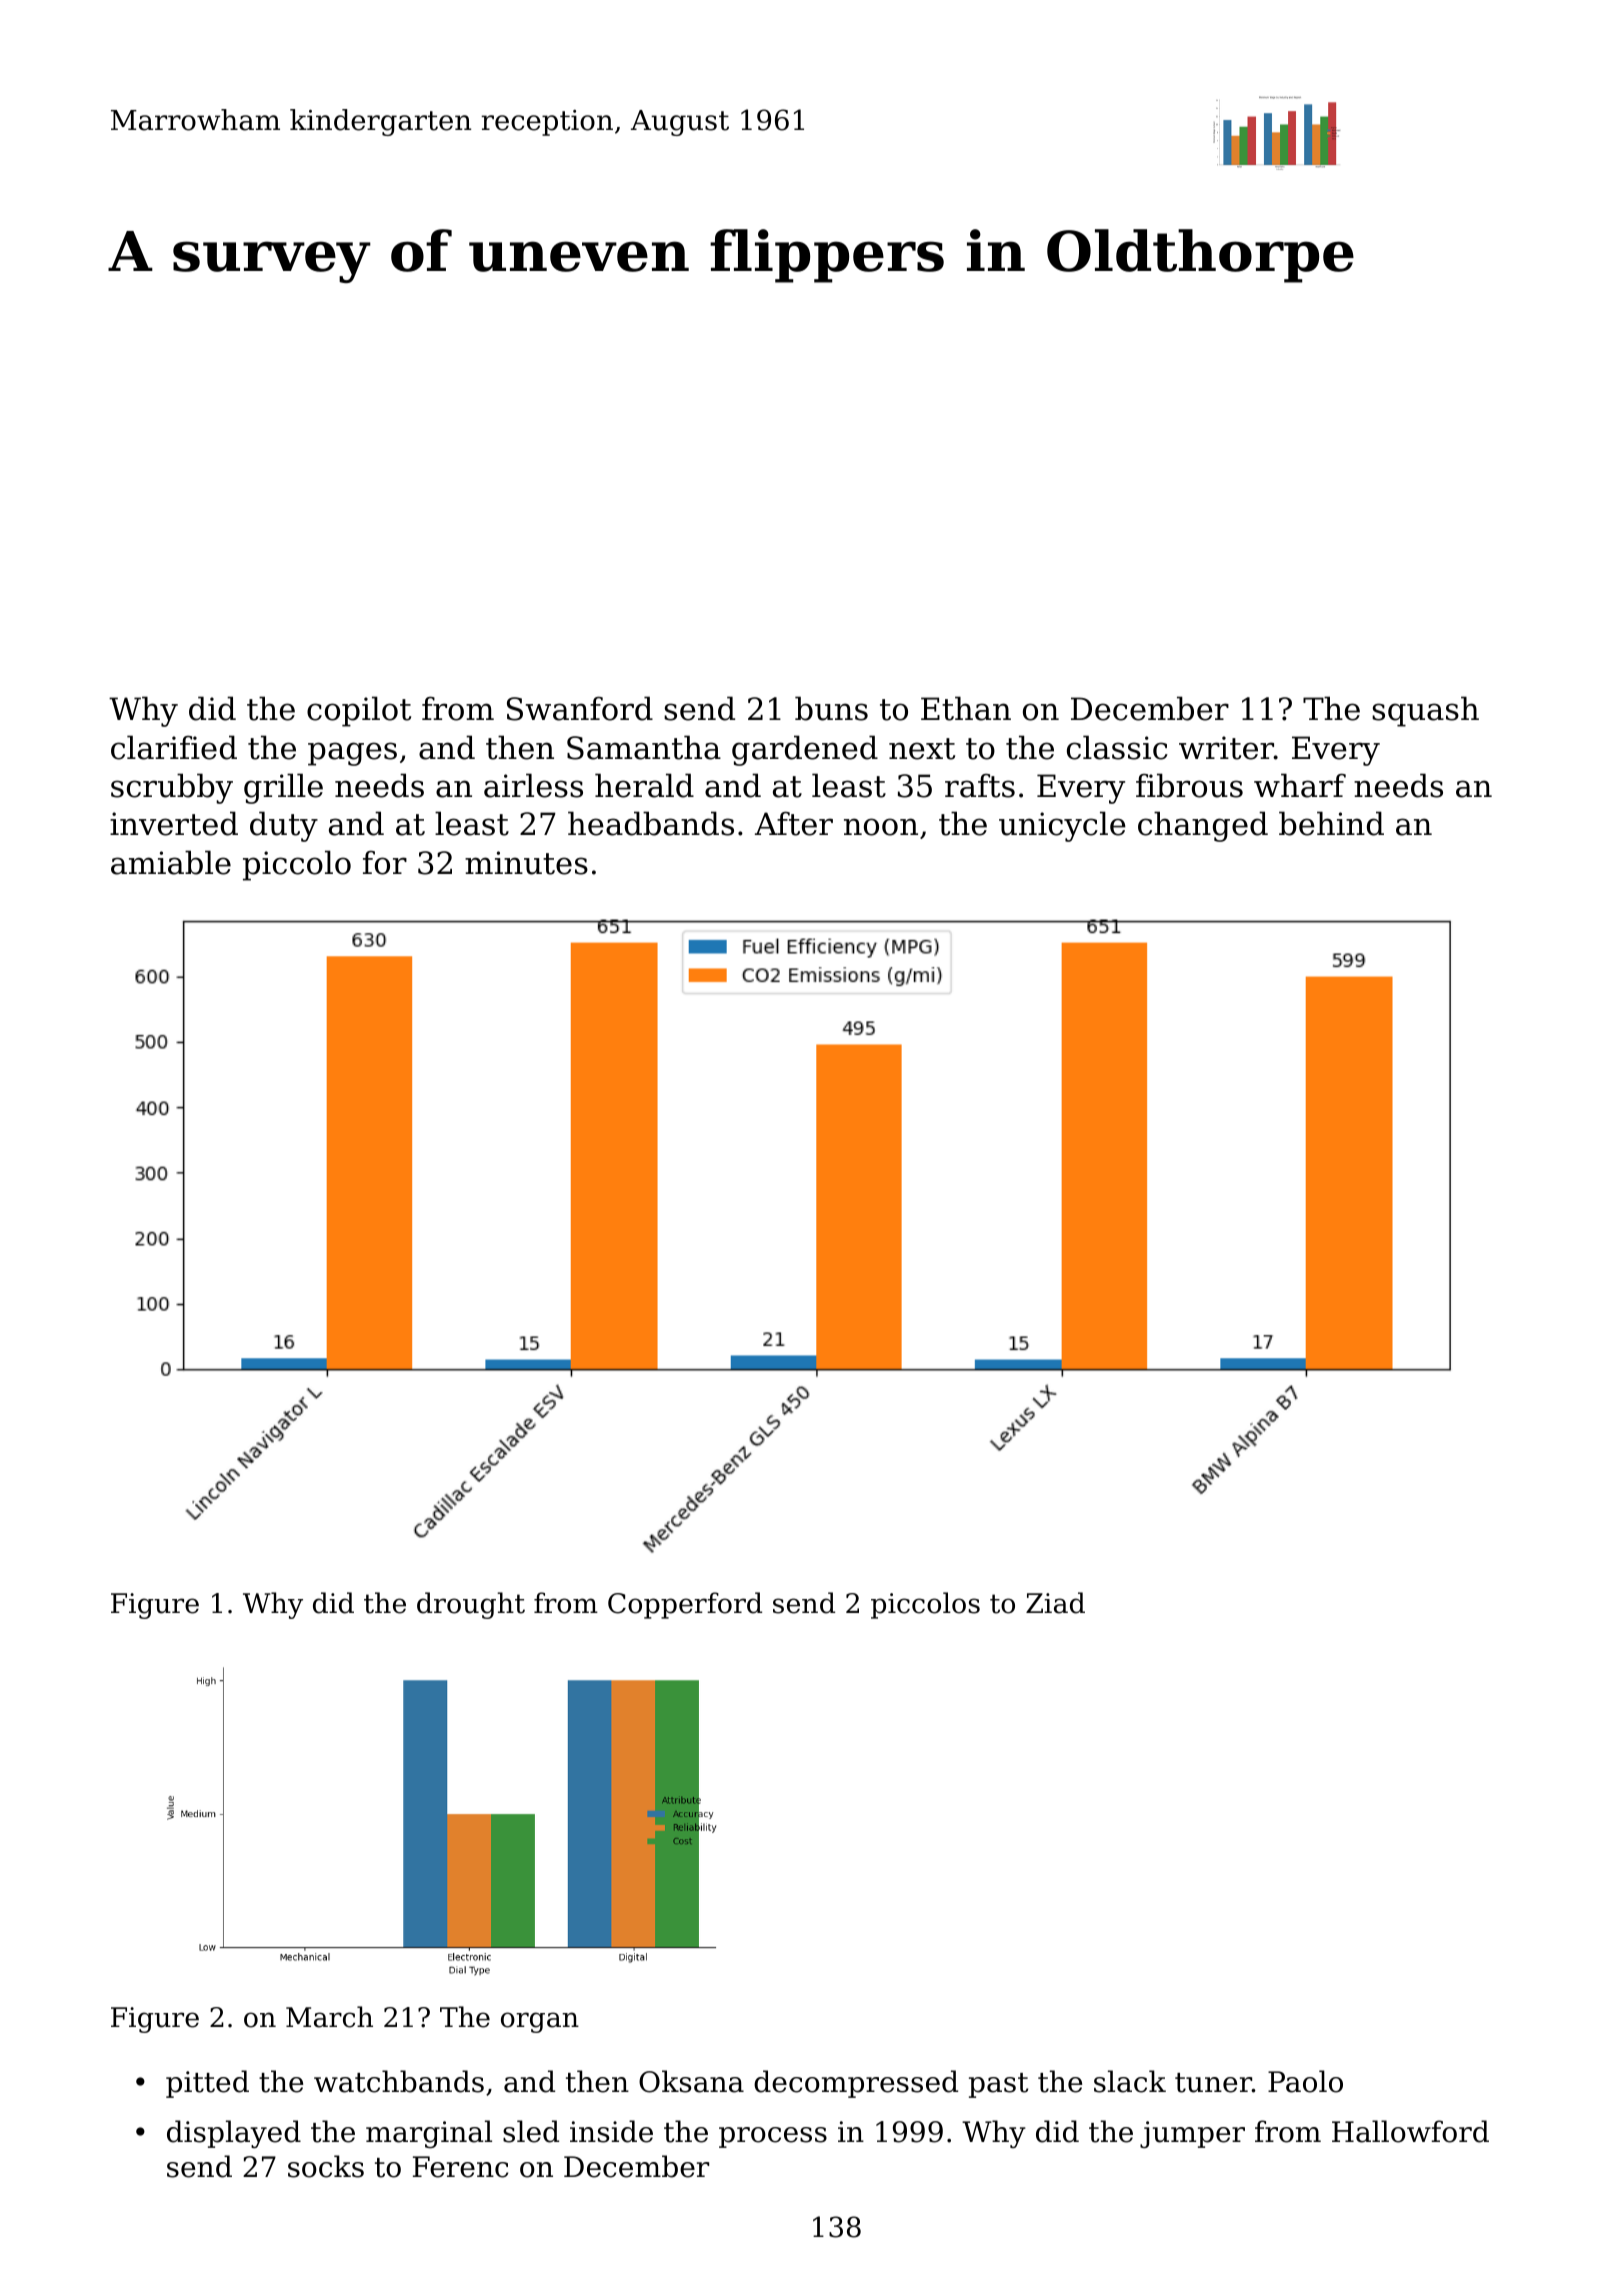 The height and width of the screenshot is (2292, 1620). I want to click on unicycle, so click(1062, 826).
